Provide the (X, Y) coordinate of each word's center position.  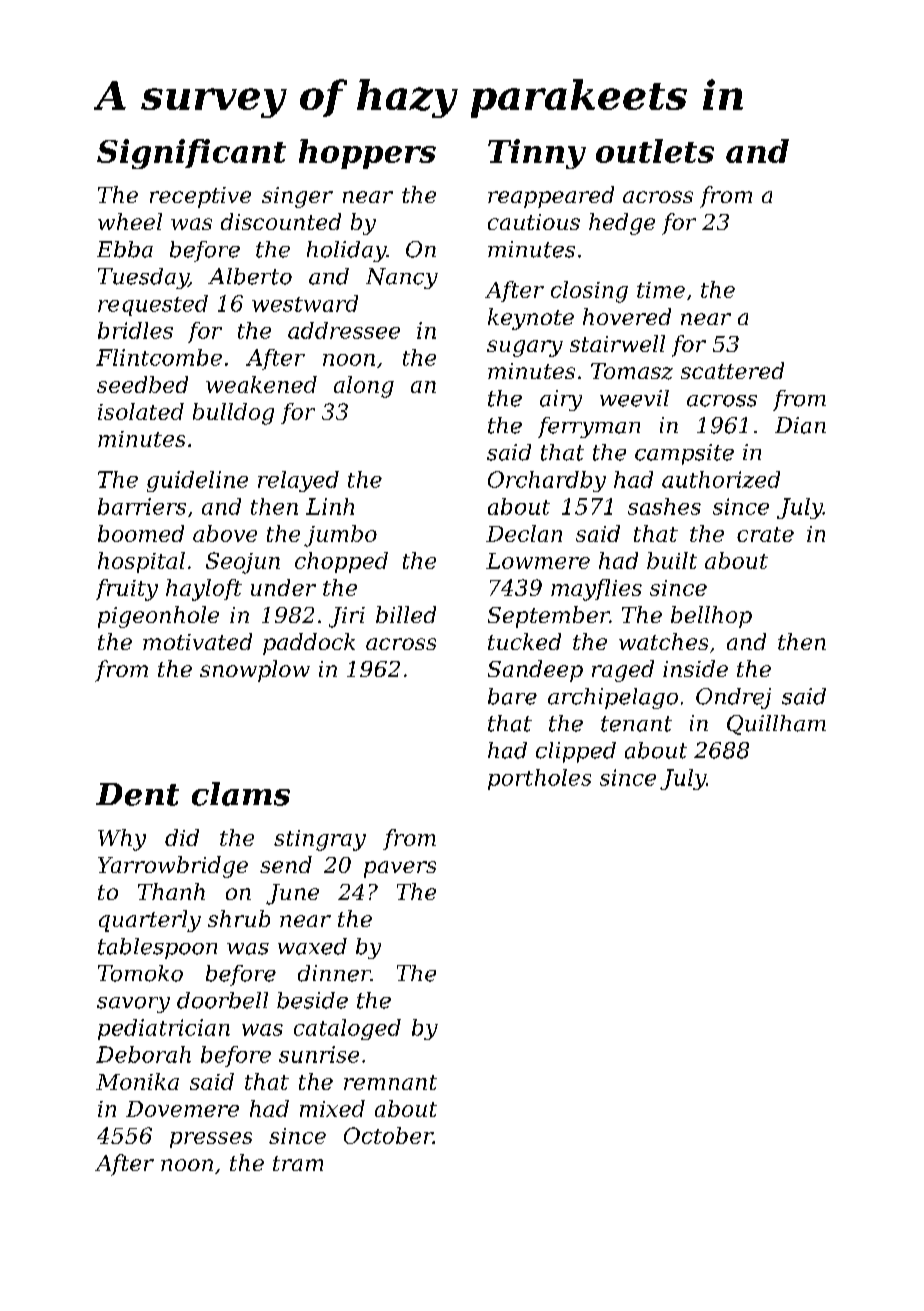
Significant (191, 154)
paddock (309, 644)
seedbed (142, 384)
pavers (400, 869)
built (672, 560)
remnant (390, 1082)
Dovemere (182, 1109)
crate (765, 534)
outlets (655, 151)
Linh (330, 506)
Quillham (776, 725)
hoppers (367, 154)
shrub (239, 918)
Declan (524, 533)
